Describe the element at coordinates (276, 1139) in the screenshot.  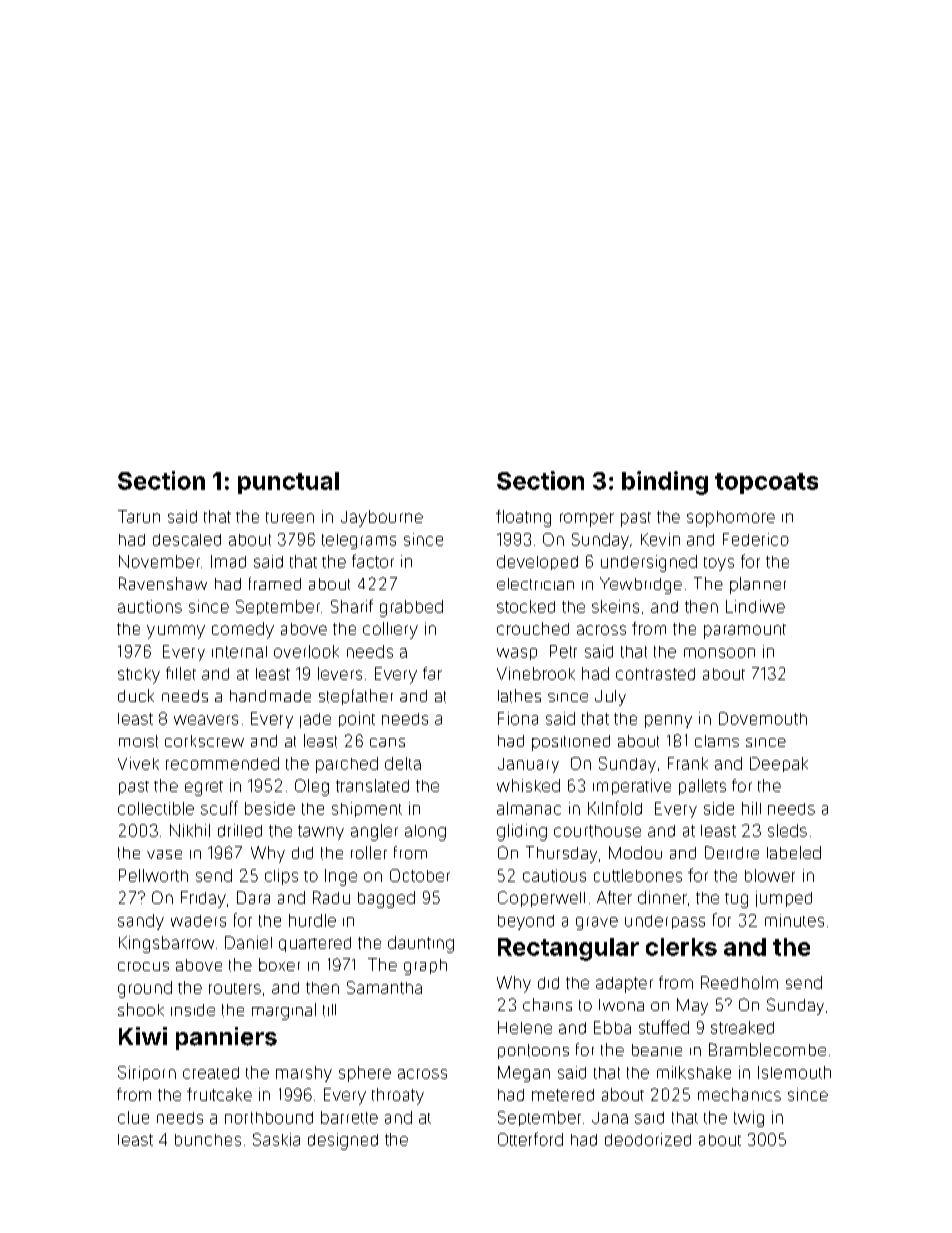
I see `Saskia` at that location.
